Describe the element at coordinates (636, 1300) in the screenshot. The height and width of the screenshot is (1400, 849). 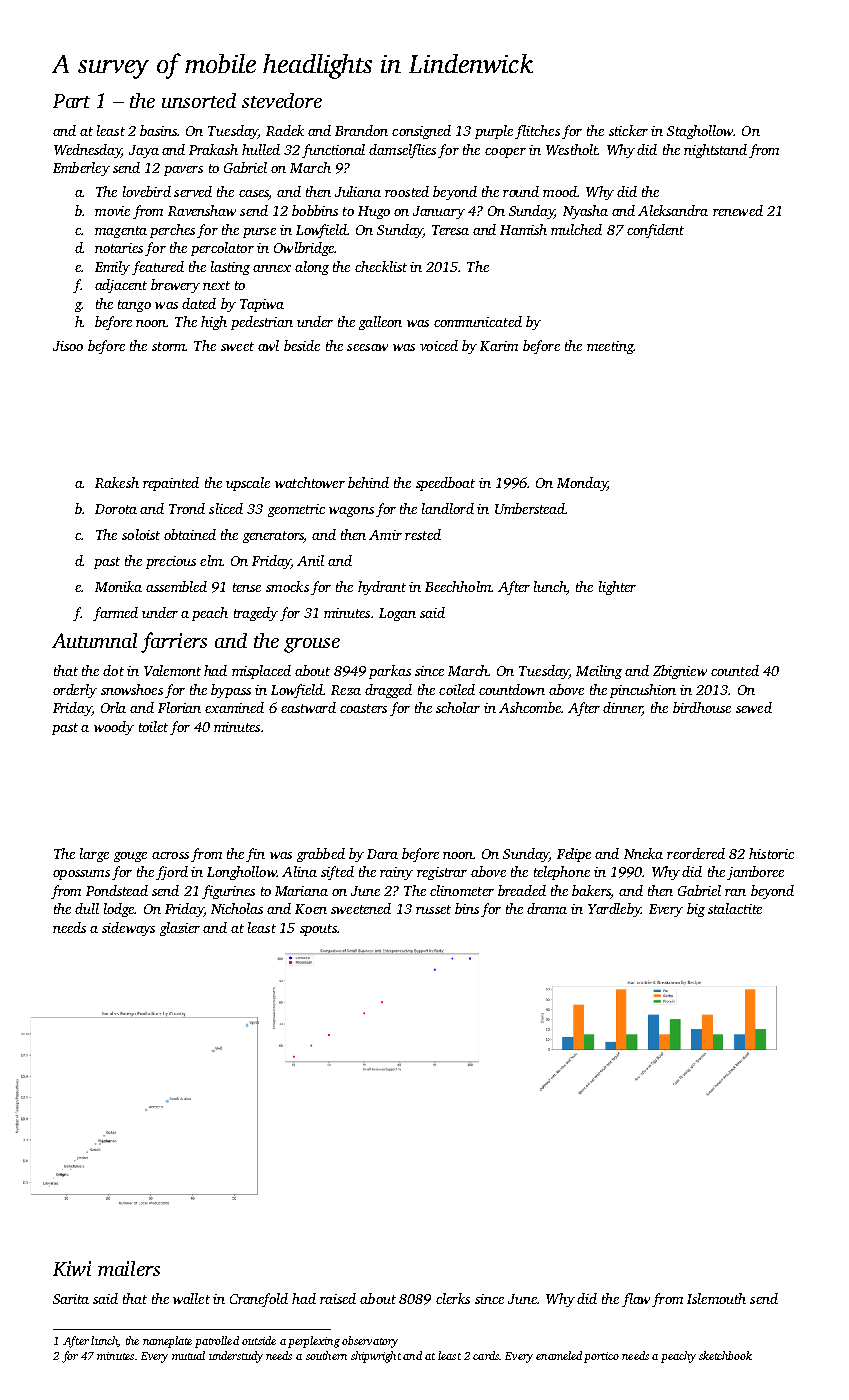
I see `flaw` at that location.
